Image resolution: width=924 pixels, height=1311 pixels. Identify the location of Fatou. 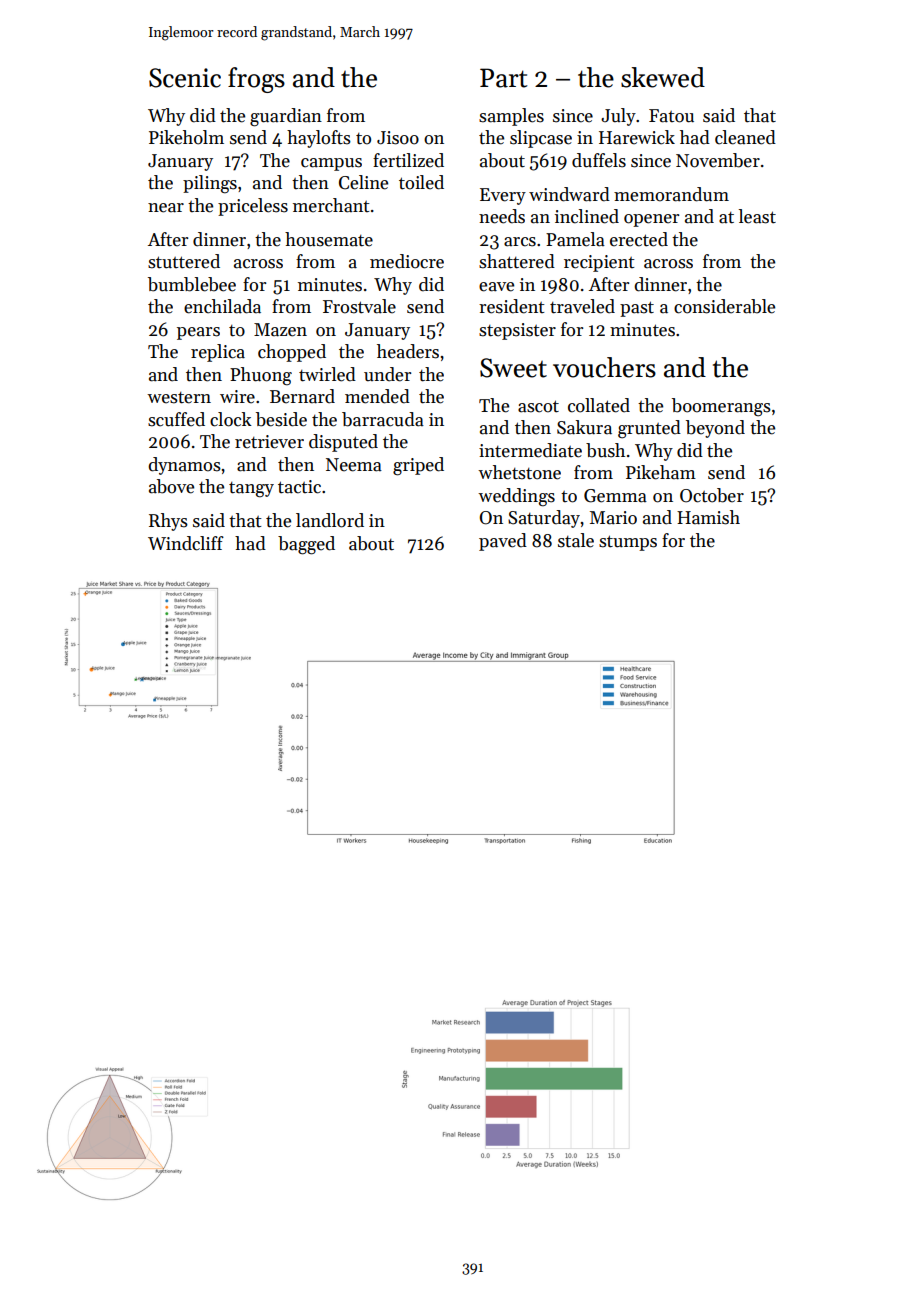
(671, 116).
